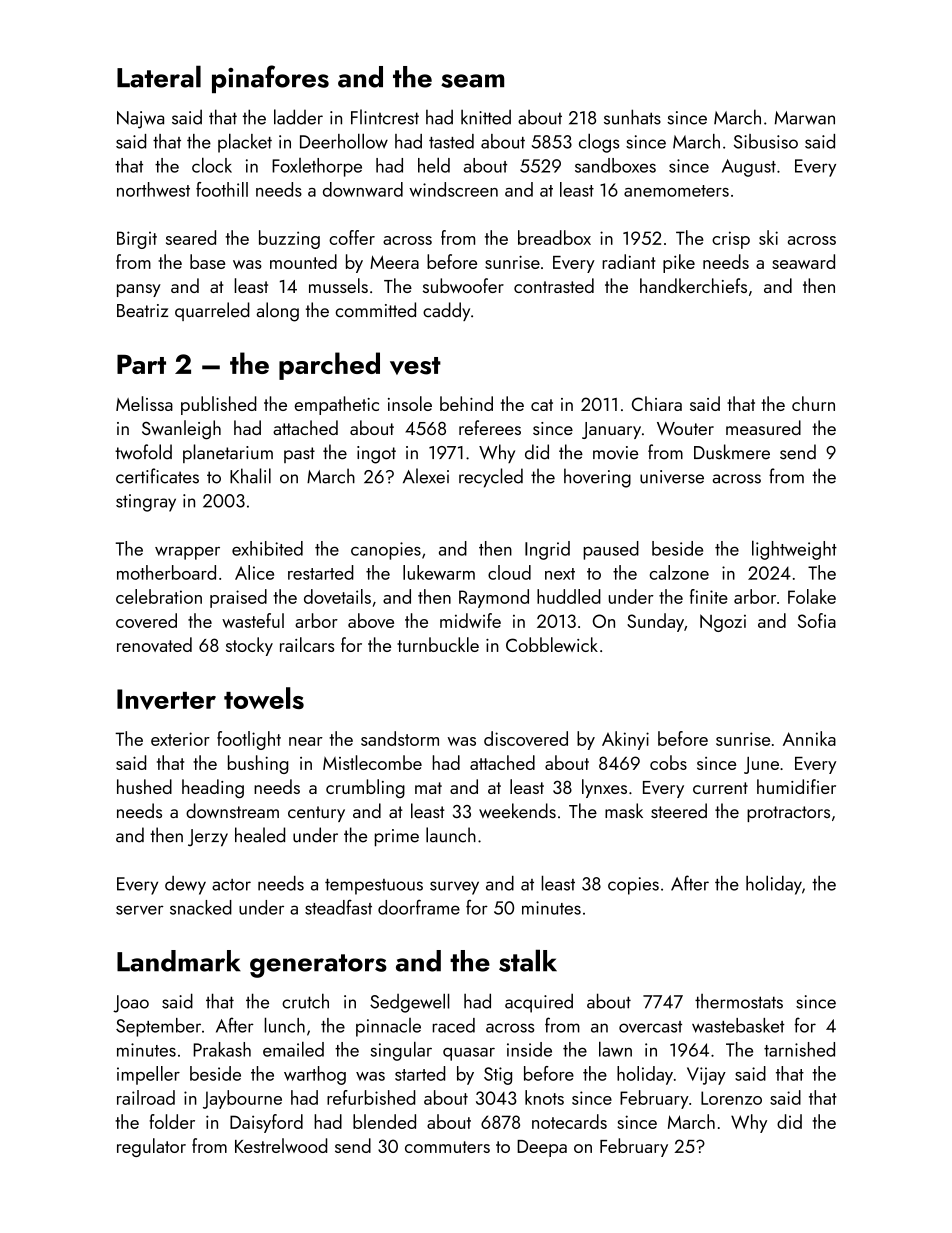 Image resolution: width=952 pixels, height=1233 pixels. I want to click on regulator, so click(151, 1147).
